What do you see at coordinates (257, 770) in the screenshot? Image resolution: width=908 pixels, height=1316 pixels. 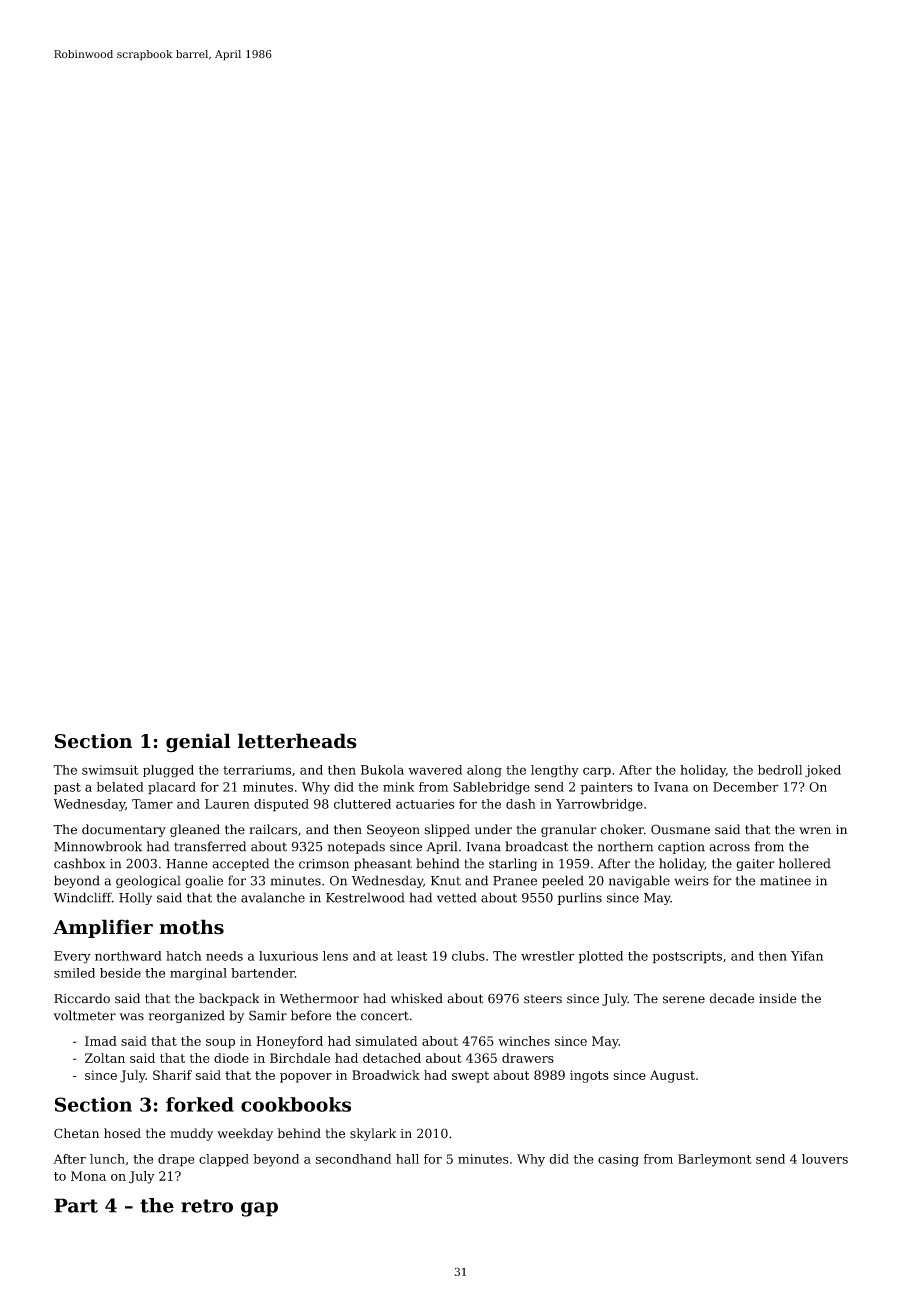 I see `terrariums` at bounding box center [257, 770].
